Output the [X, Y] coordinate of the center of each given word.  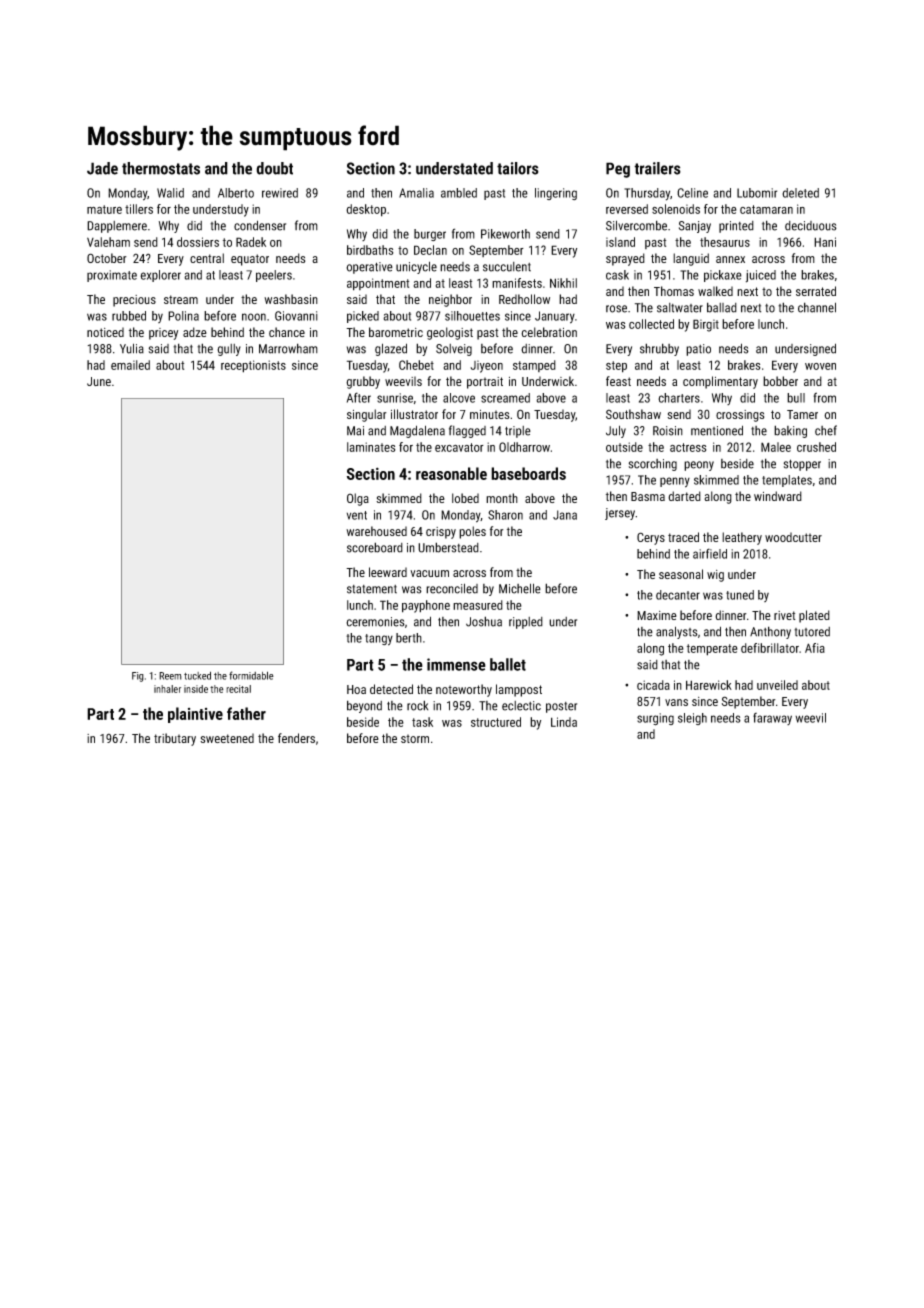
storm [415, 738]
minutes [489, 414]
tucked [197, 675]
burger [430, 235]
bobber [780, 381]
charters [679, 398]
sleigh [692, 719]
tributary [175, 739]
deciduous [811, 226]
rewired [280, 193]
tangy [379, 640]
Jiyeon [486, 366]
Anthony [770, 632]
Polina [183, 316]
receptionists [253, 366]
